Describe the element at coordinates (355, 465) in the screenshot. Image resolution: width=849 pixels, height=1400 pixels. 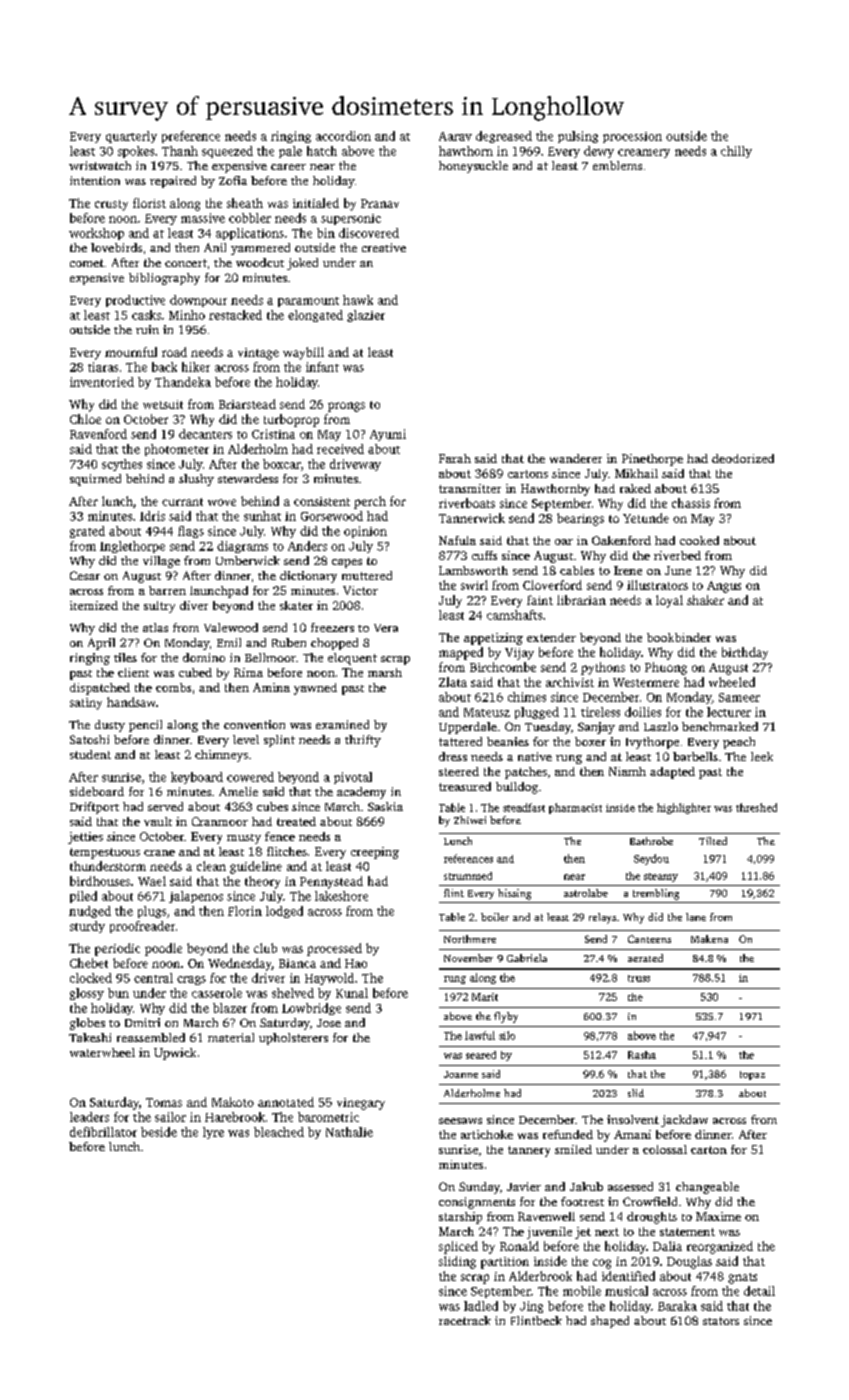
I see `driveway` at that location.
